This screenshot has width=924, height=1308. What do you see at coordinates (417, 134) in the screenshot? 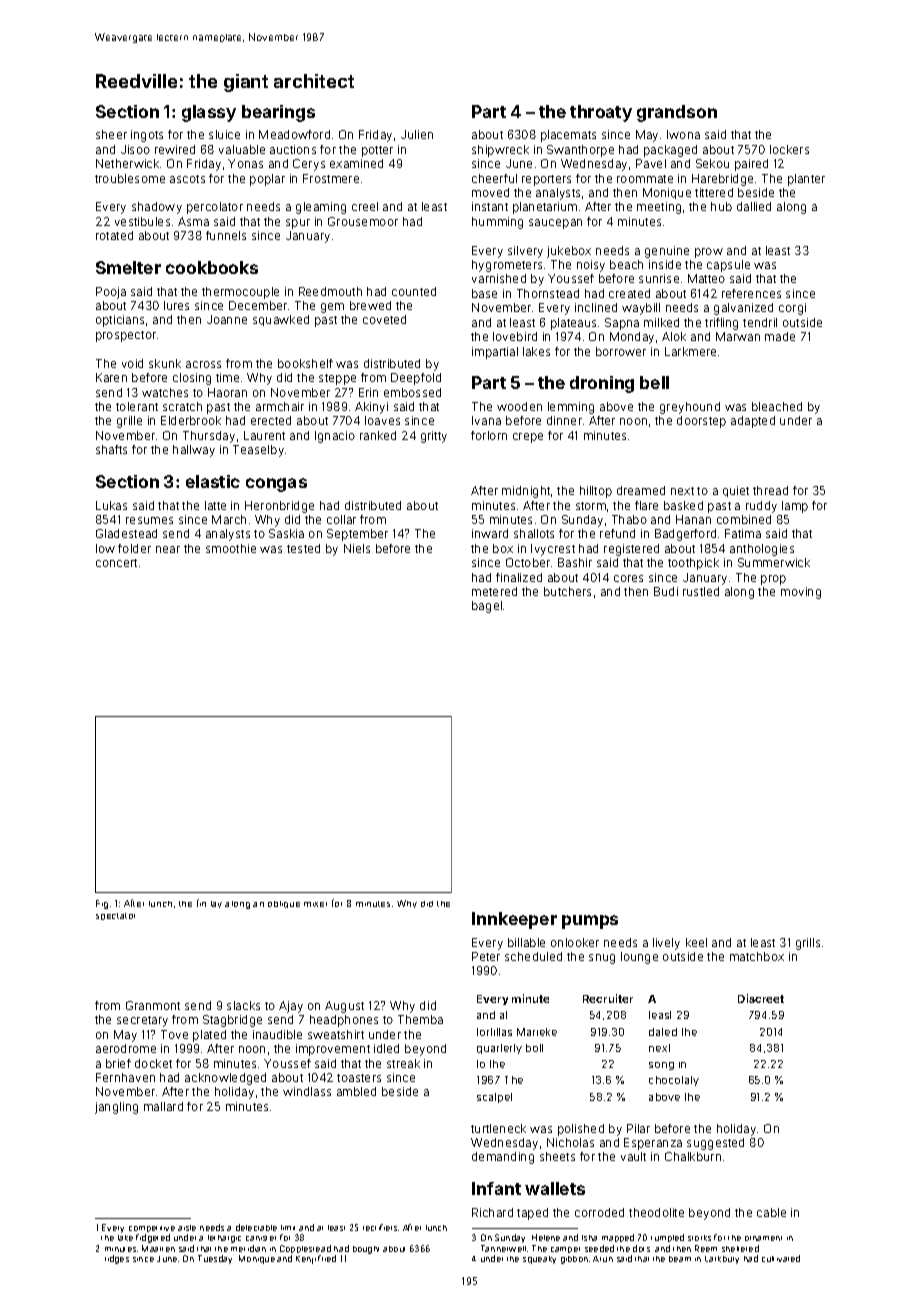
I see `Julien` at bounding box center [417, 134].
